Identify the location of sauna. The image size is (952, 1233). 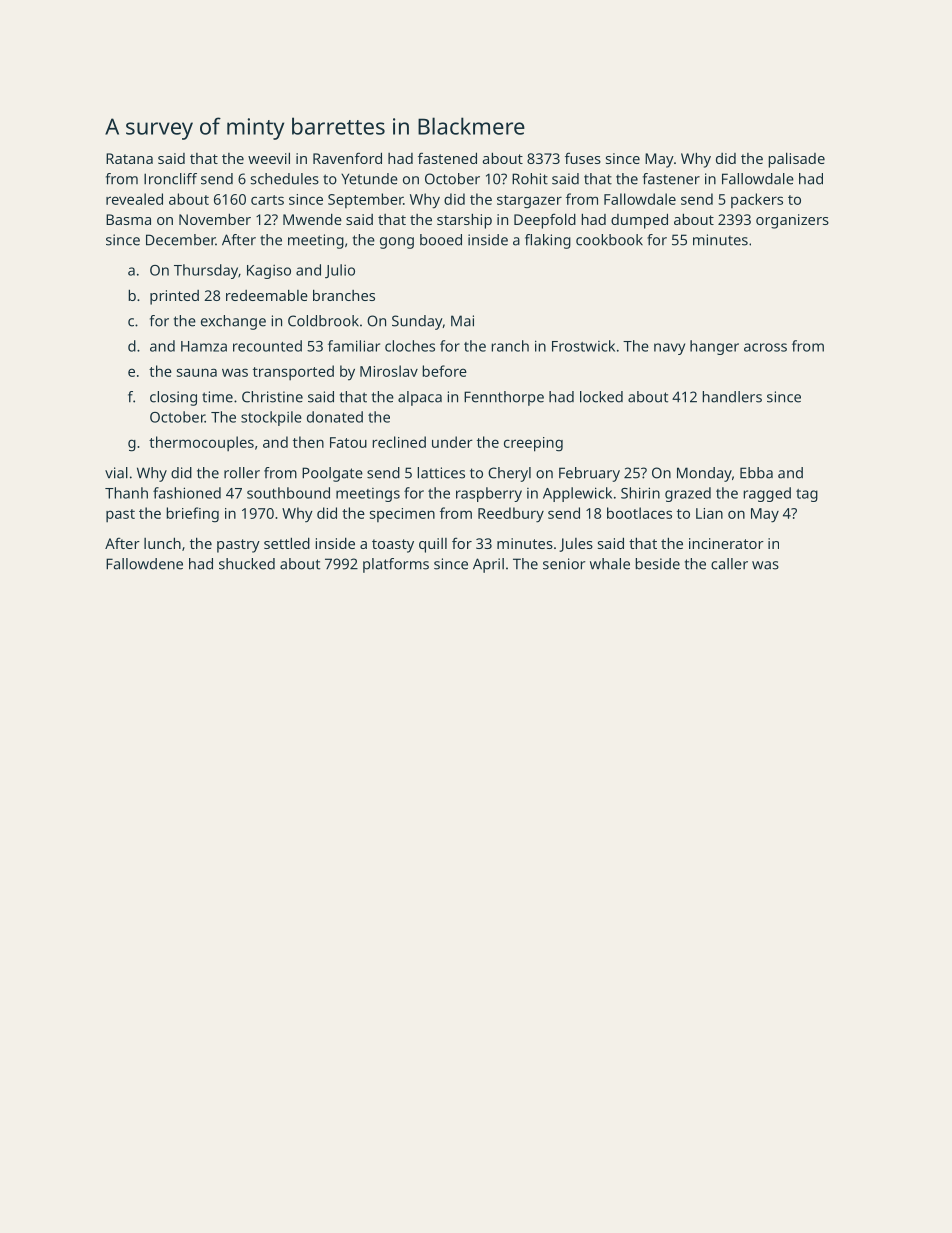
(197, 372).
